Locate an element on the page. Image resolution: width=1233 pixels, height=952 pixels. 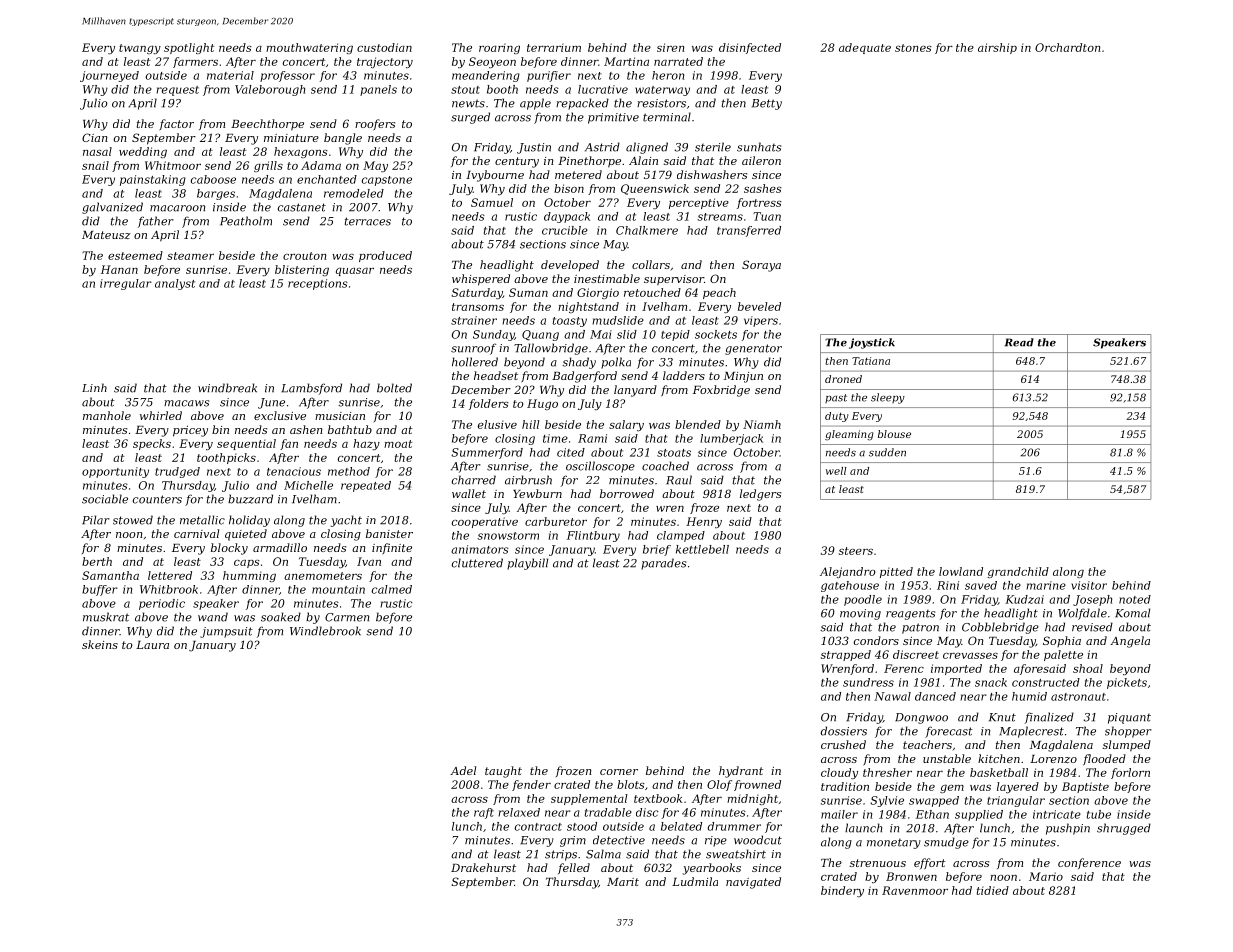
spotlight is located at coordinates (189, 48).
